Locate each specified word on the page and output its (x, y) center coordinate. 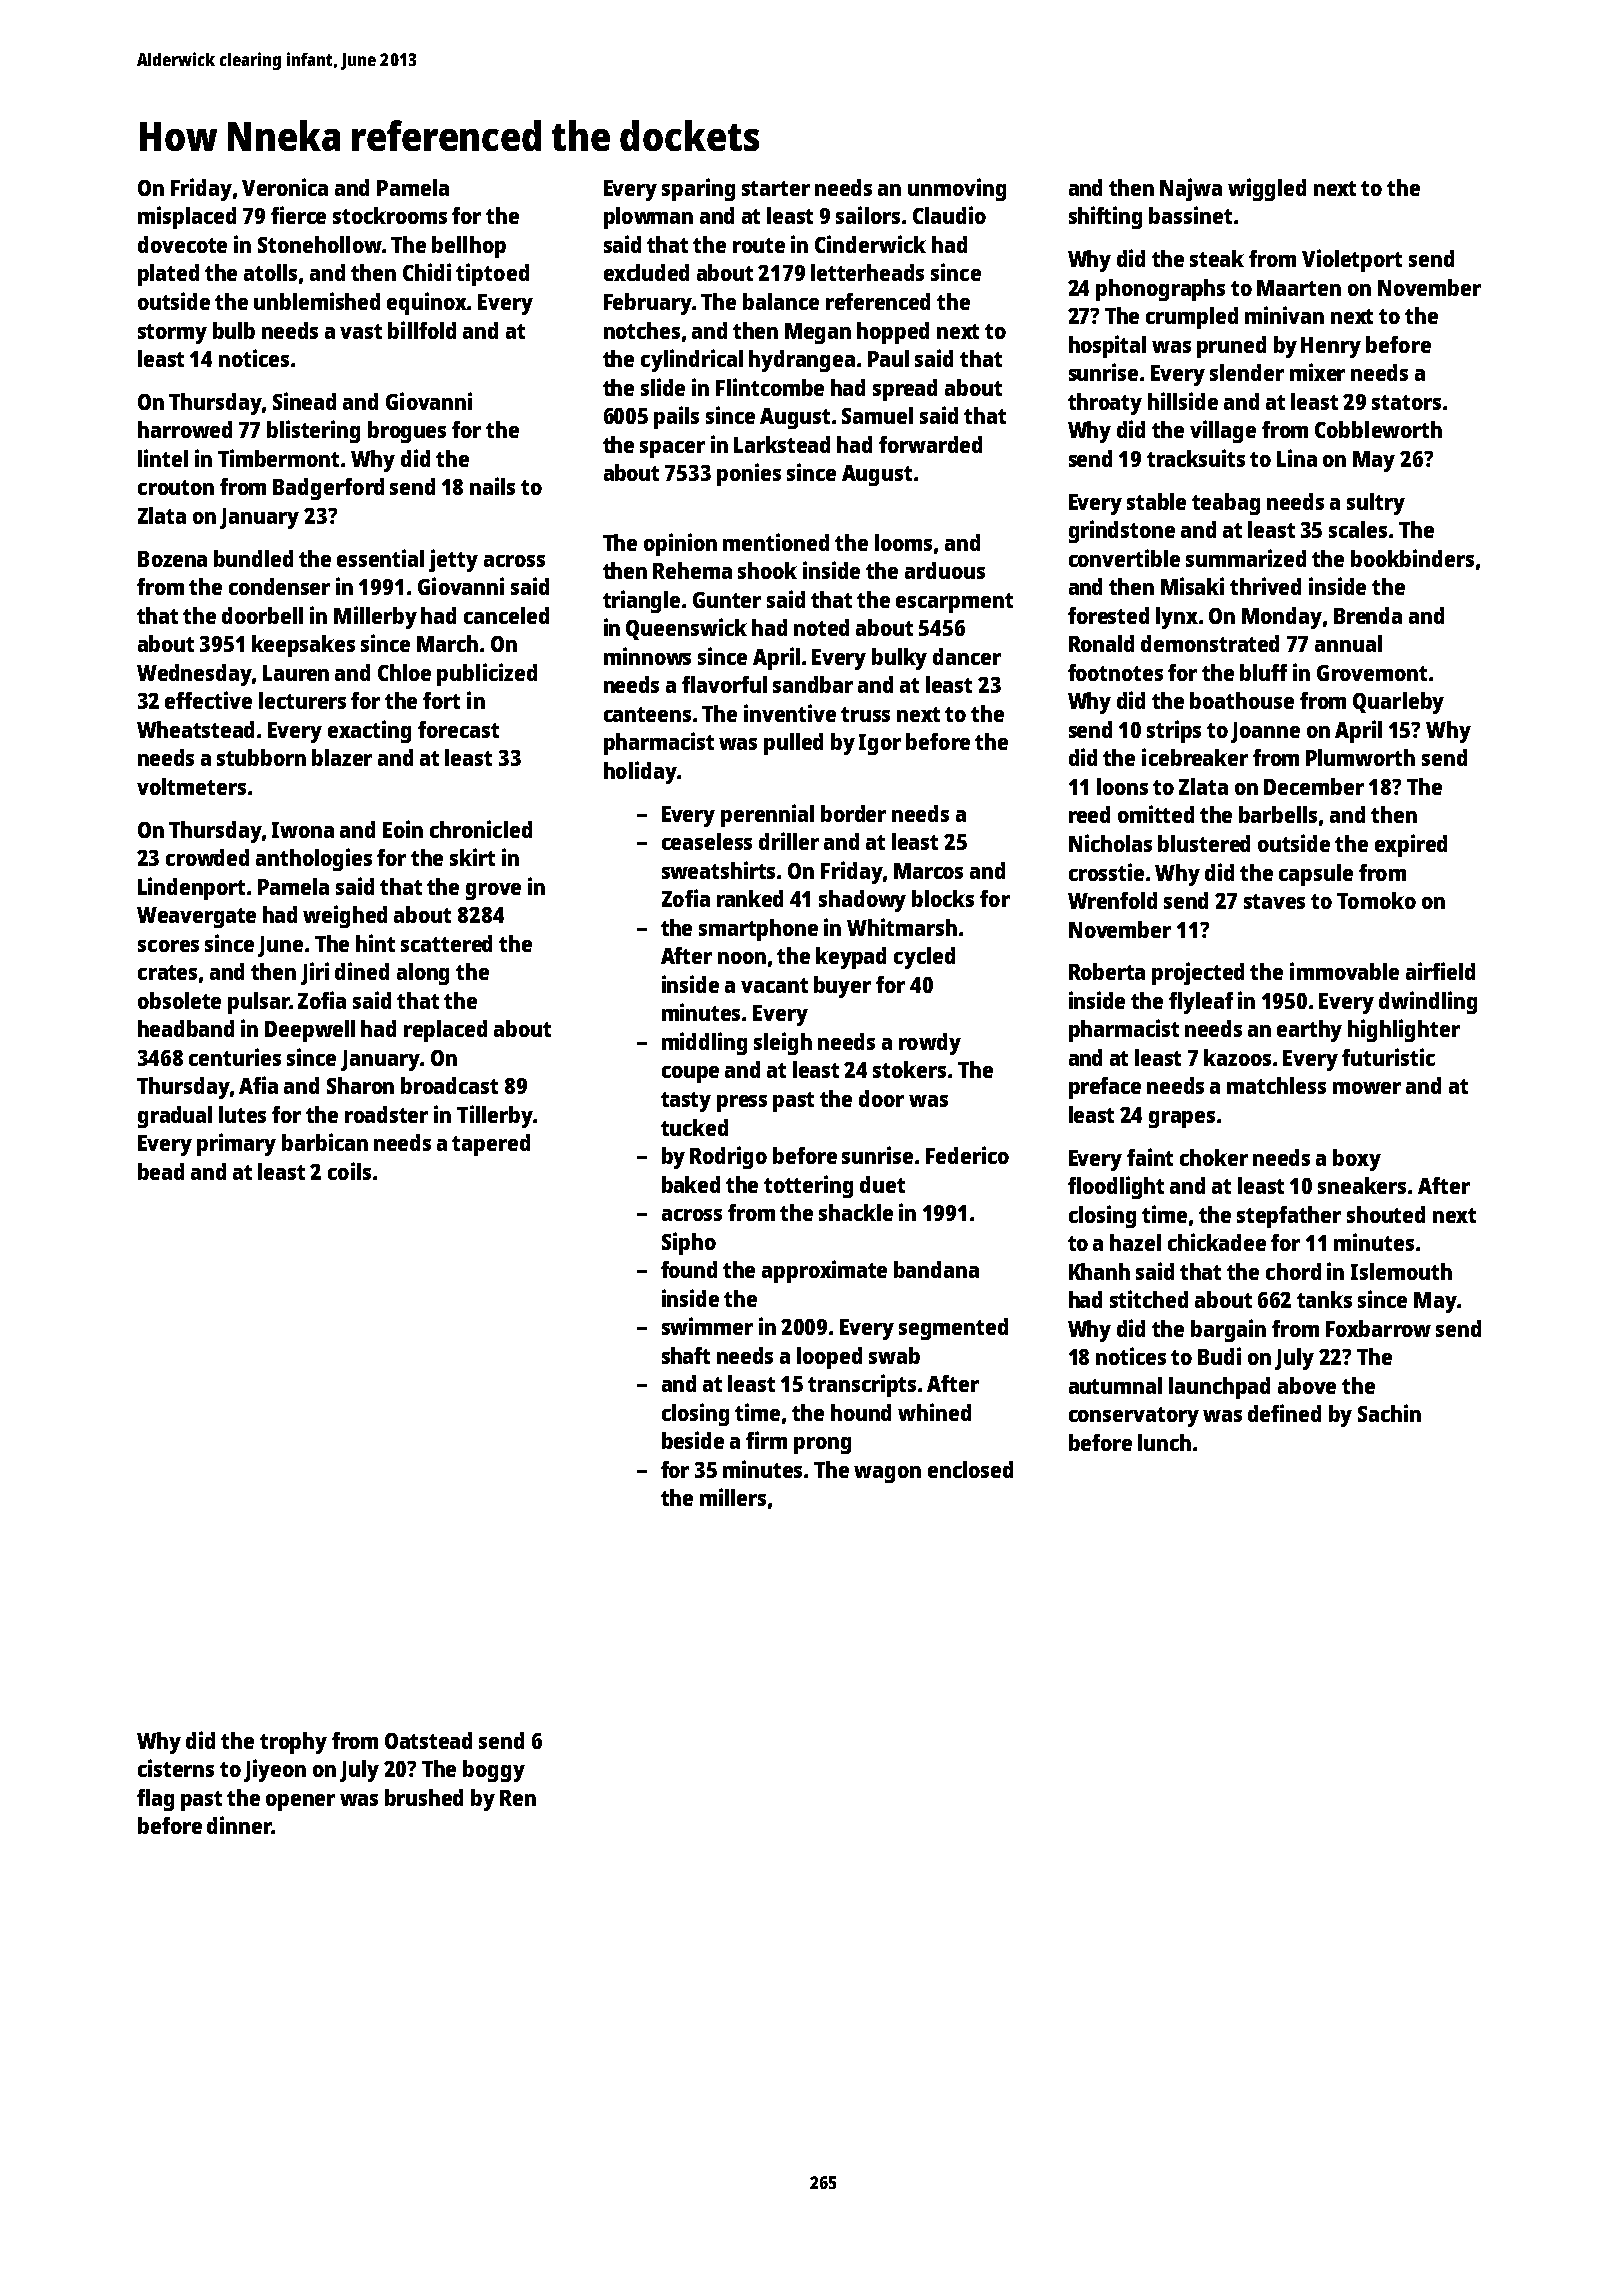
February (648, 304)
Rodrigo (728, 1157)
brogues (407, 432)
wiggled (1267, 189)
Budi (1219, 1356)
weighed (345, 916)
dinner (239, 1825)
